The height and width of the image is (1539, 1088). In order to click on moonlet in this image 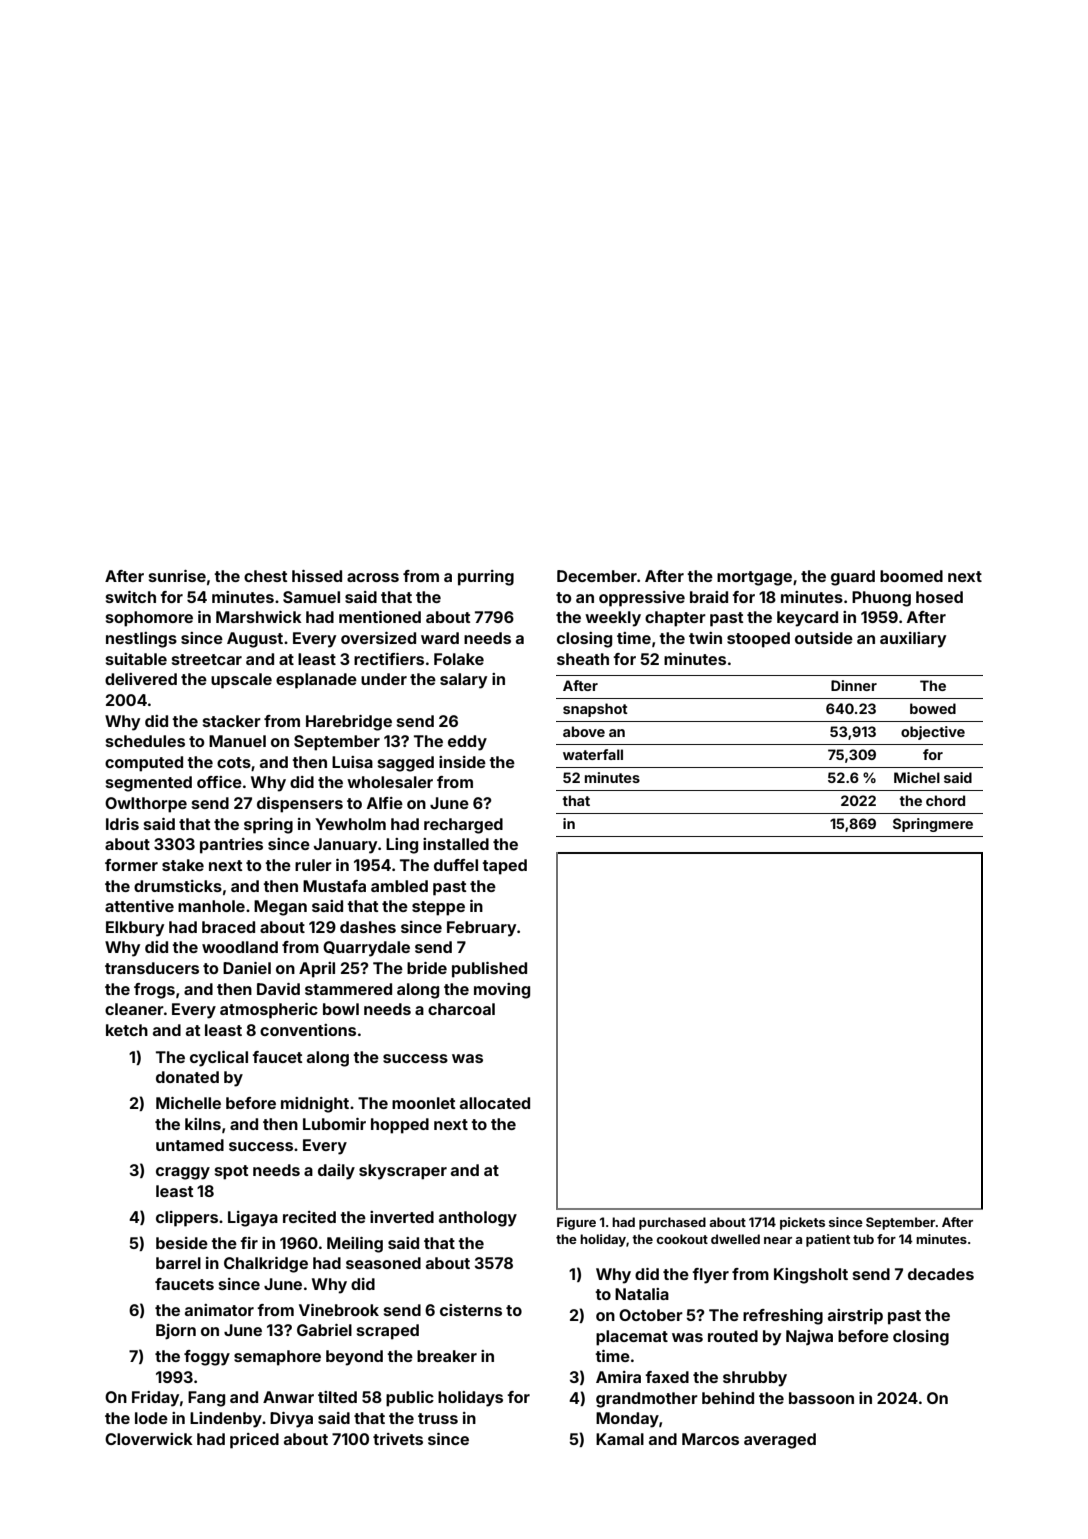, I will do `click(423, 1103)`.
